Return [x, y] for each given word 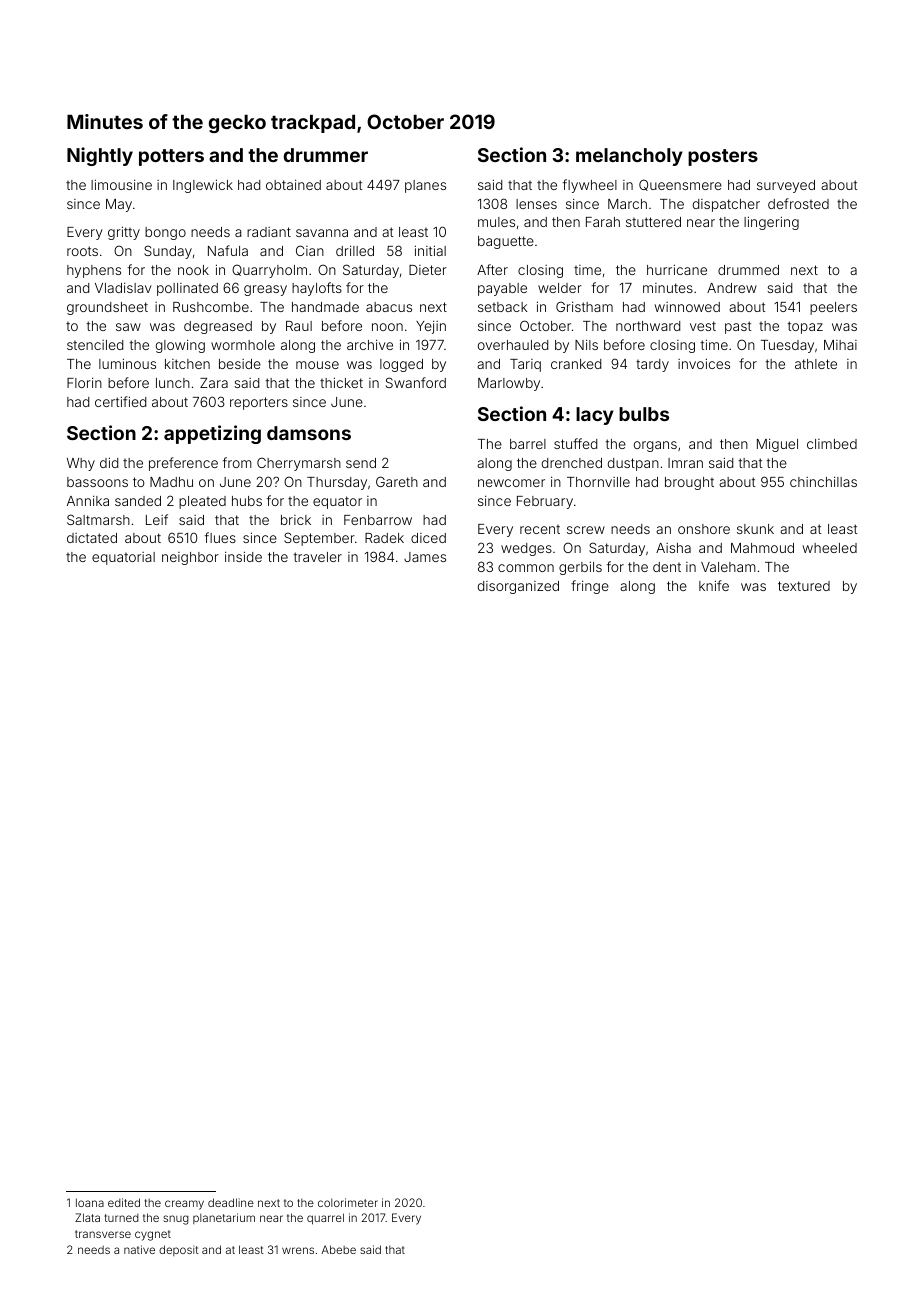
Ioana [90, 1202]
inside [243, 556]
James [425, 557]
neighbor [190, 558]
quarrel [325, 1219]
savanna [322, 233]
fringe [590, 587]
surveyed [786, 186]
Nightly [100, 156]
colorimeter [348, 1202]
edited [124, 1202]
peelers [833, 308]
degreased [218, 327]
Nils [586, 344]
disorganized [518, 587]
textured [804, 586]
